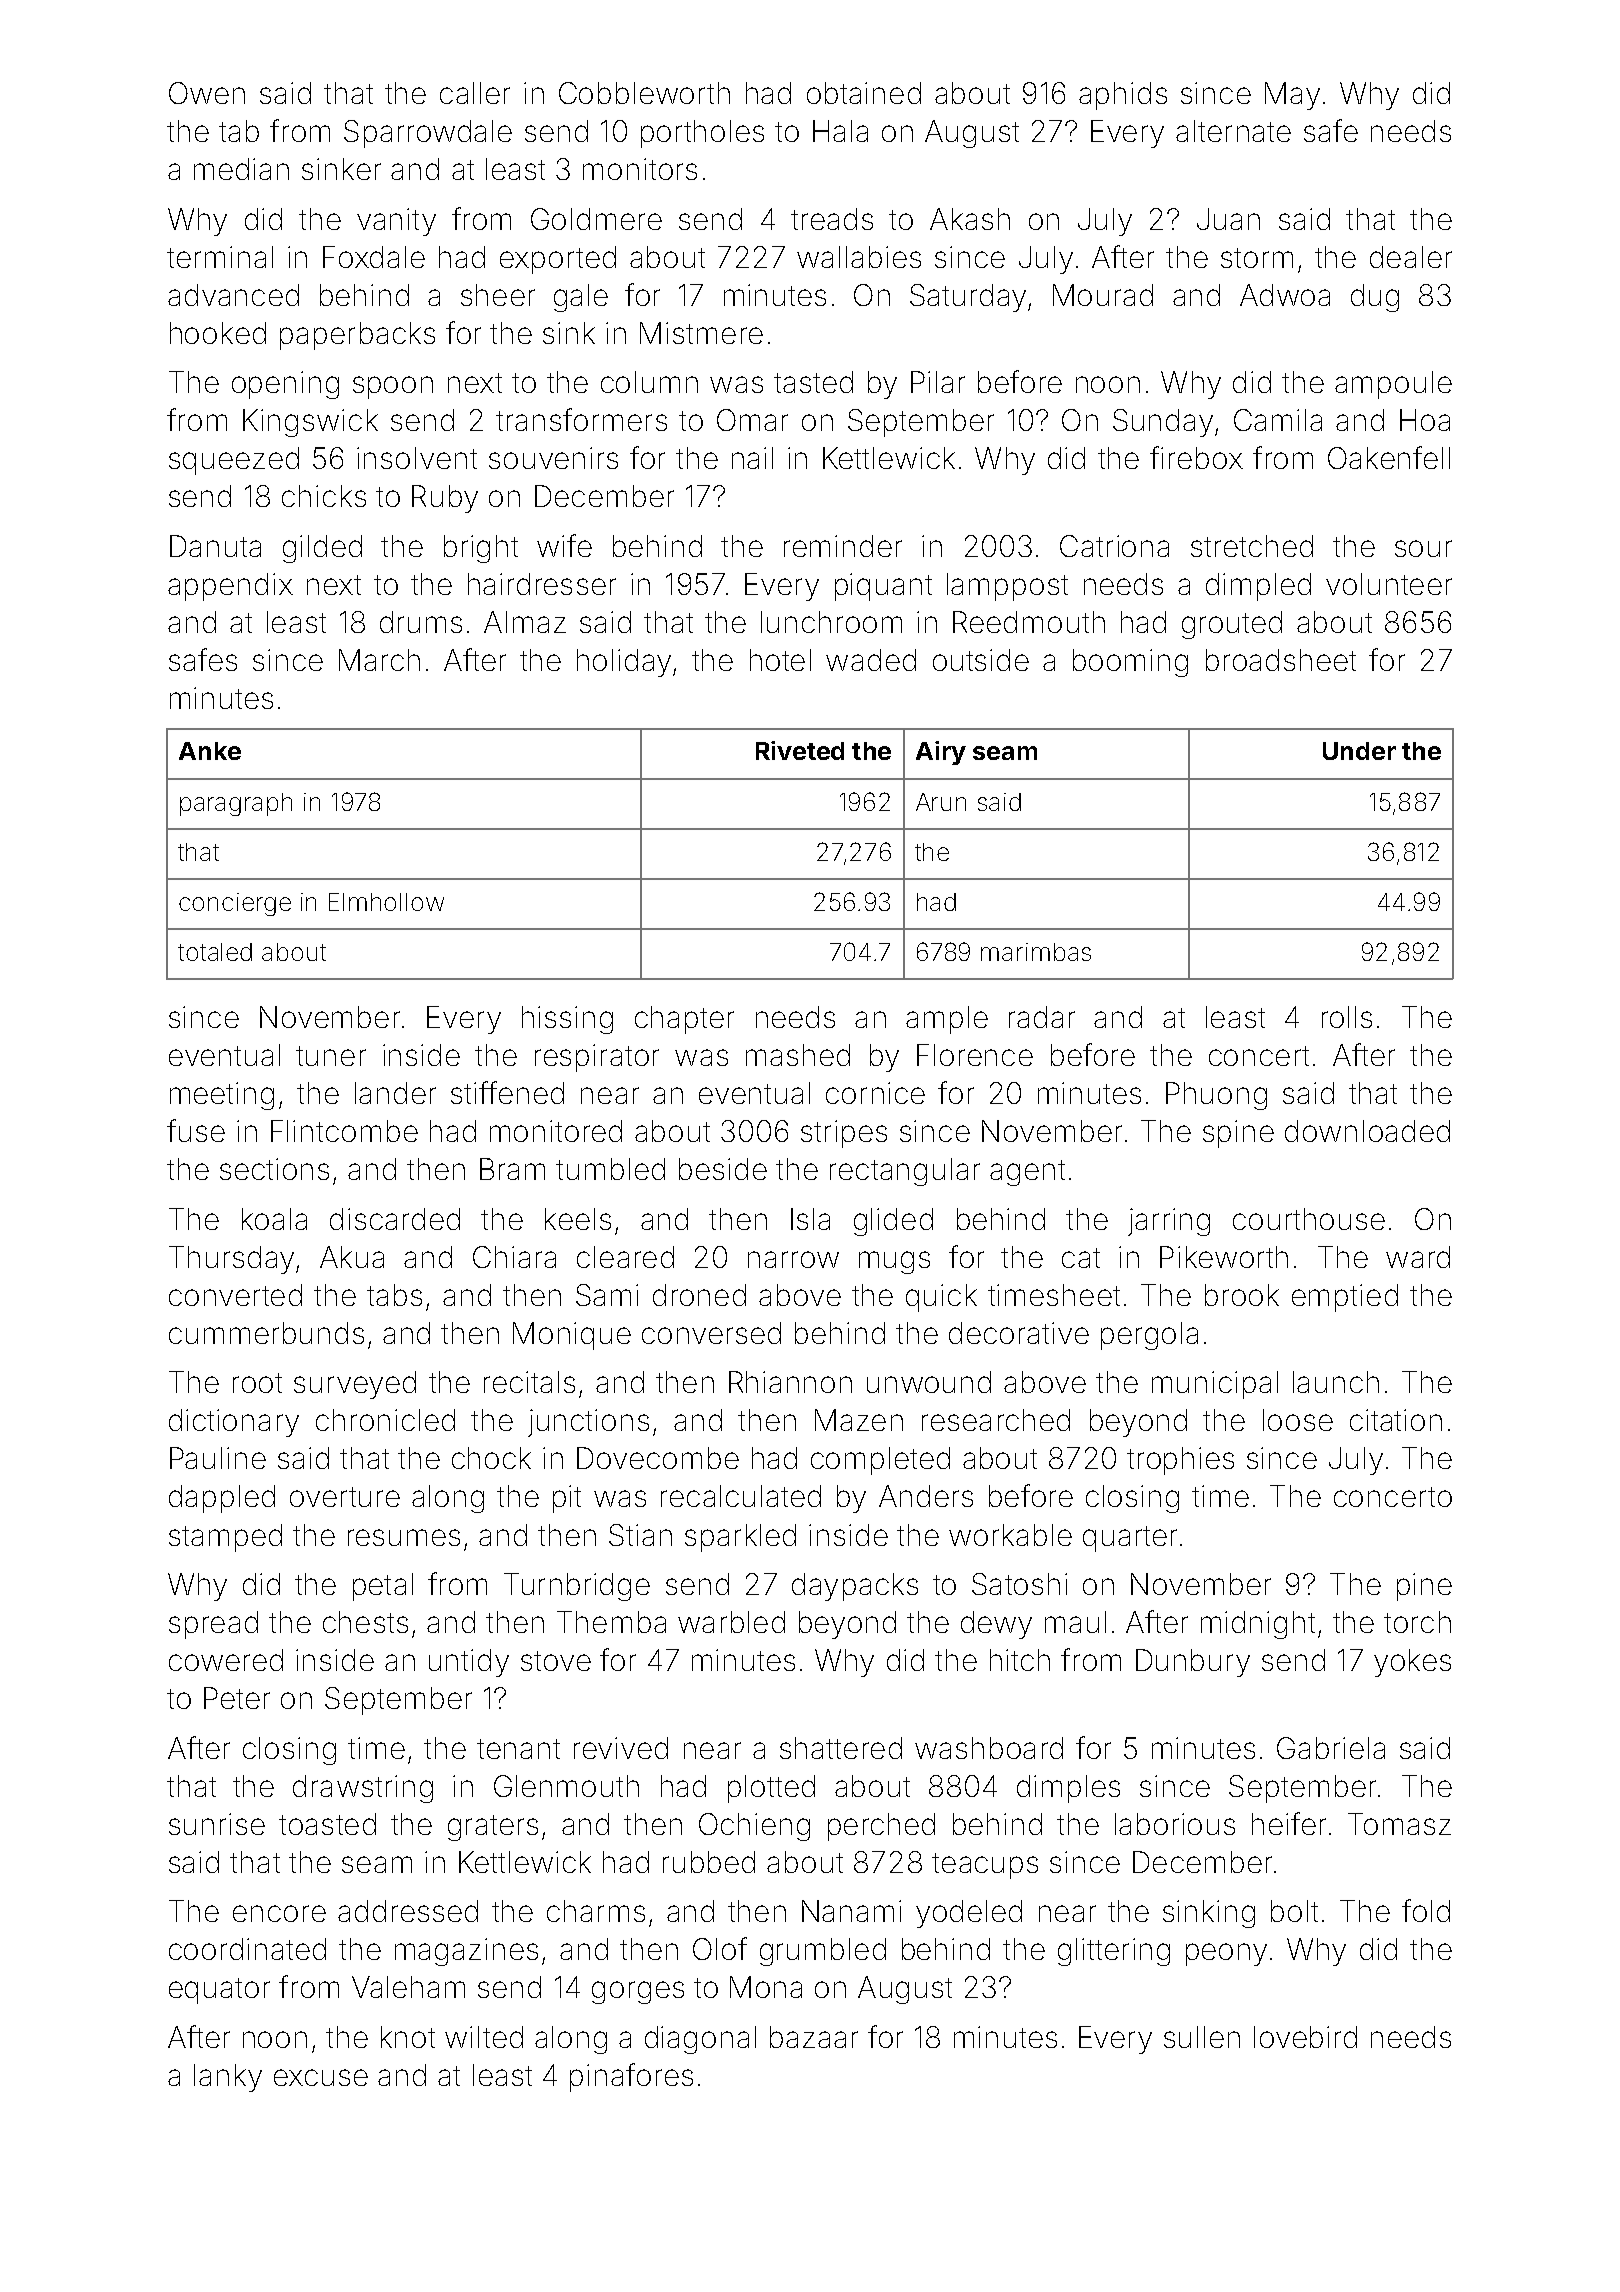 Image resolution: width=1620 pixels, height=2292 pixels. What do you see at coordinates (466, 1952) in the page?
I see `magazines` at bounding box center [466, 1952].
